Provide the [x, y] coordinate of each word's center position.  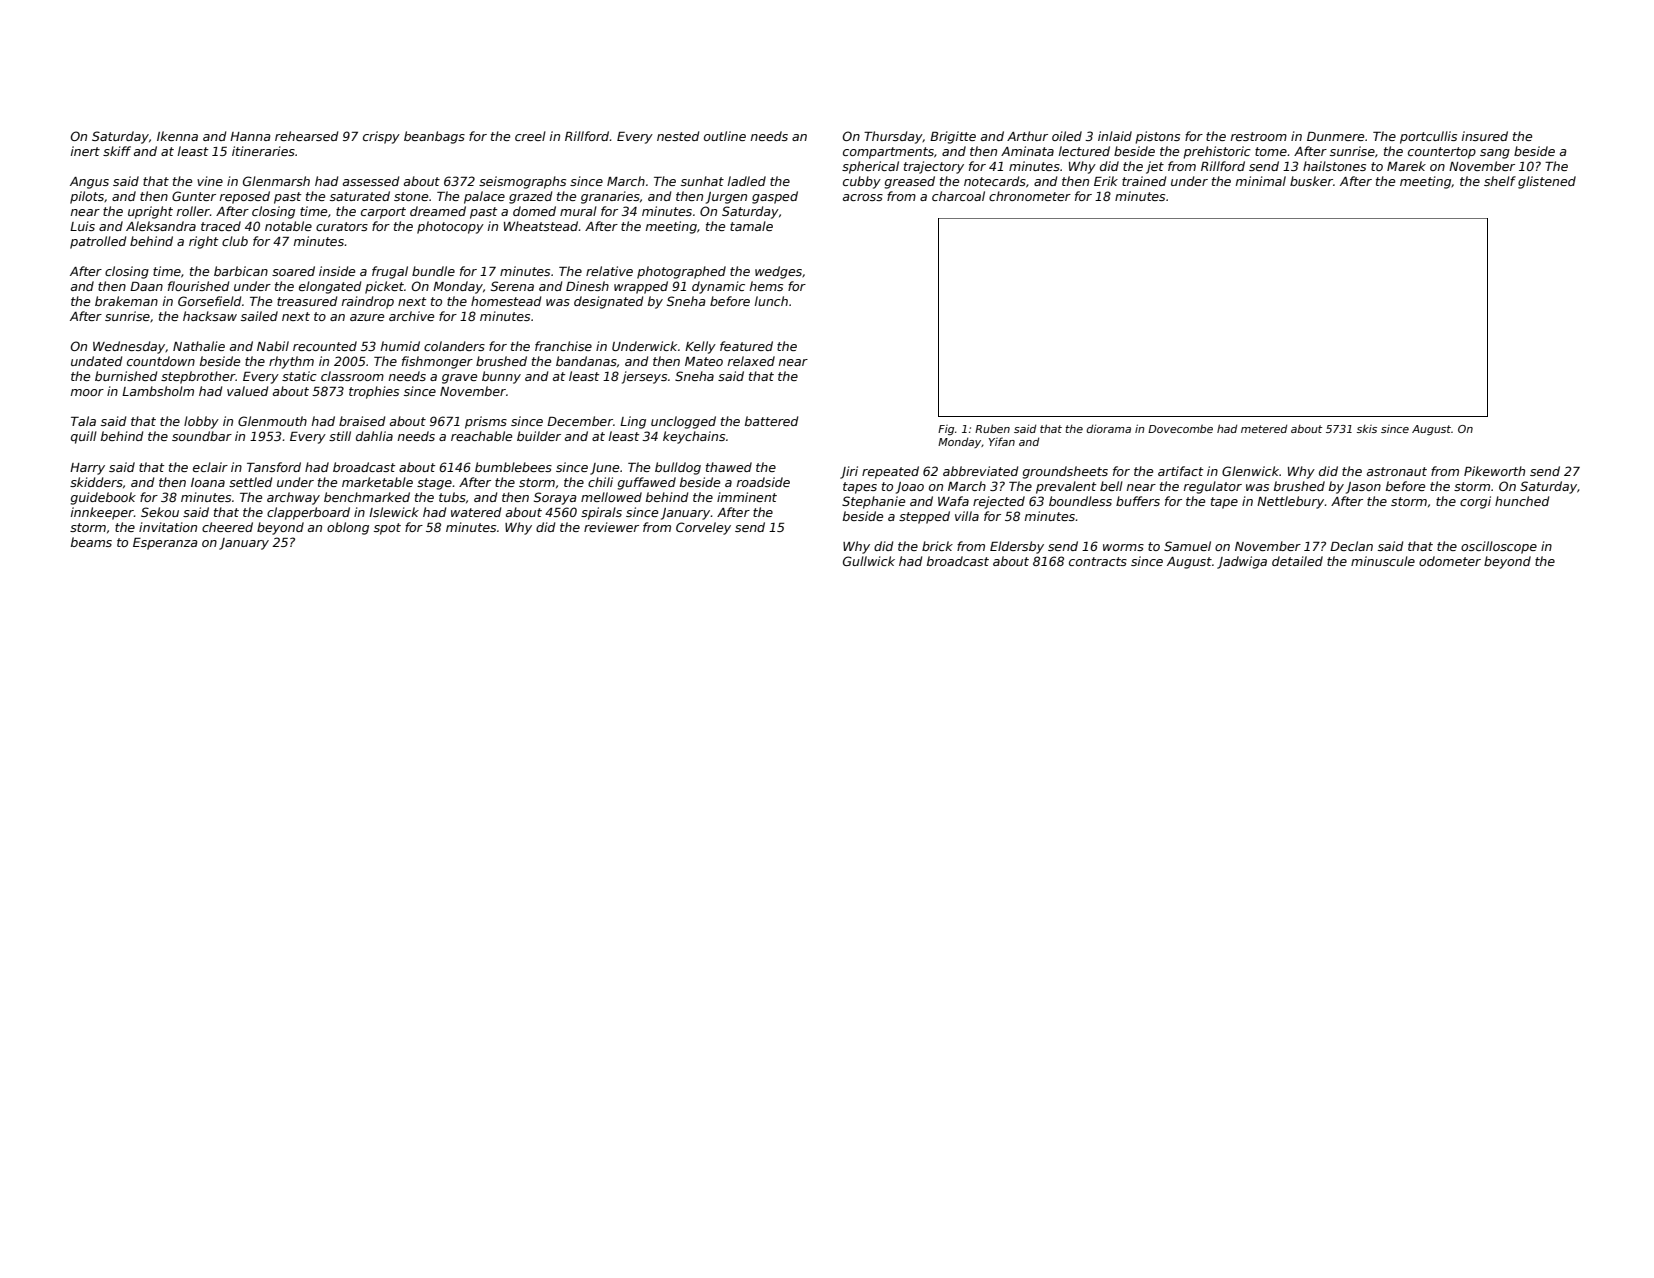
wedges [778, 272]
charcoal [958, 196]
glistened [1547, 182]
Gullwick [869, 561]
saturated [360, 196]
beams [91, 542]
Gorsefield [209, 301]
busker [1311, 181]
